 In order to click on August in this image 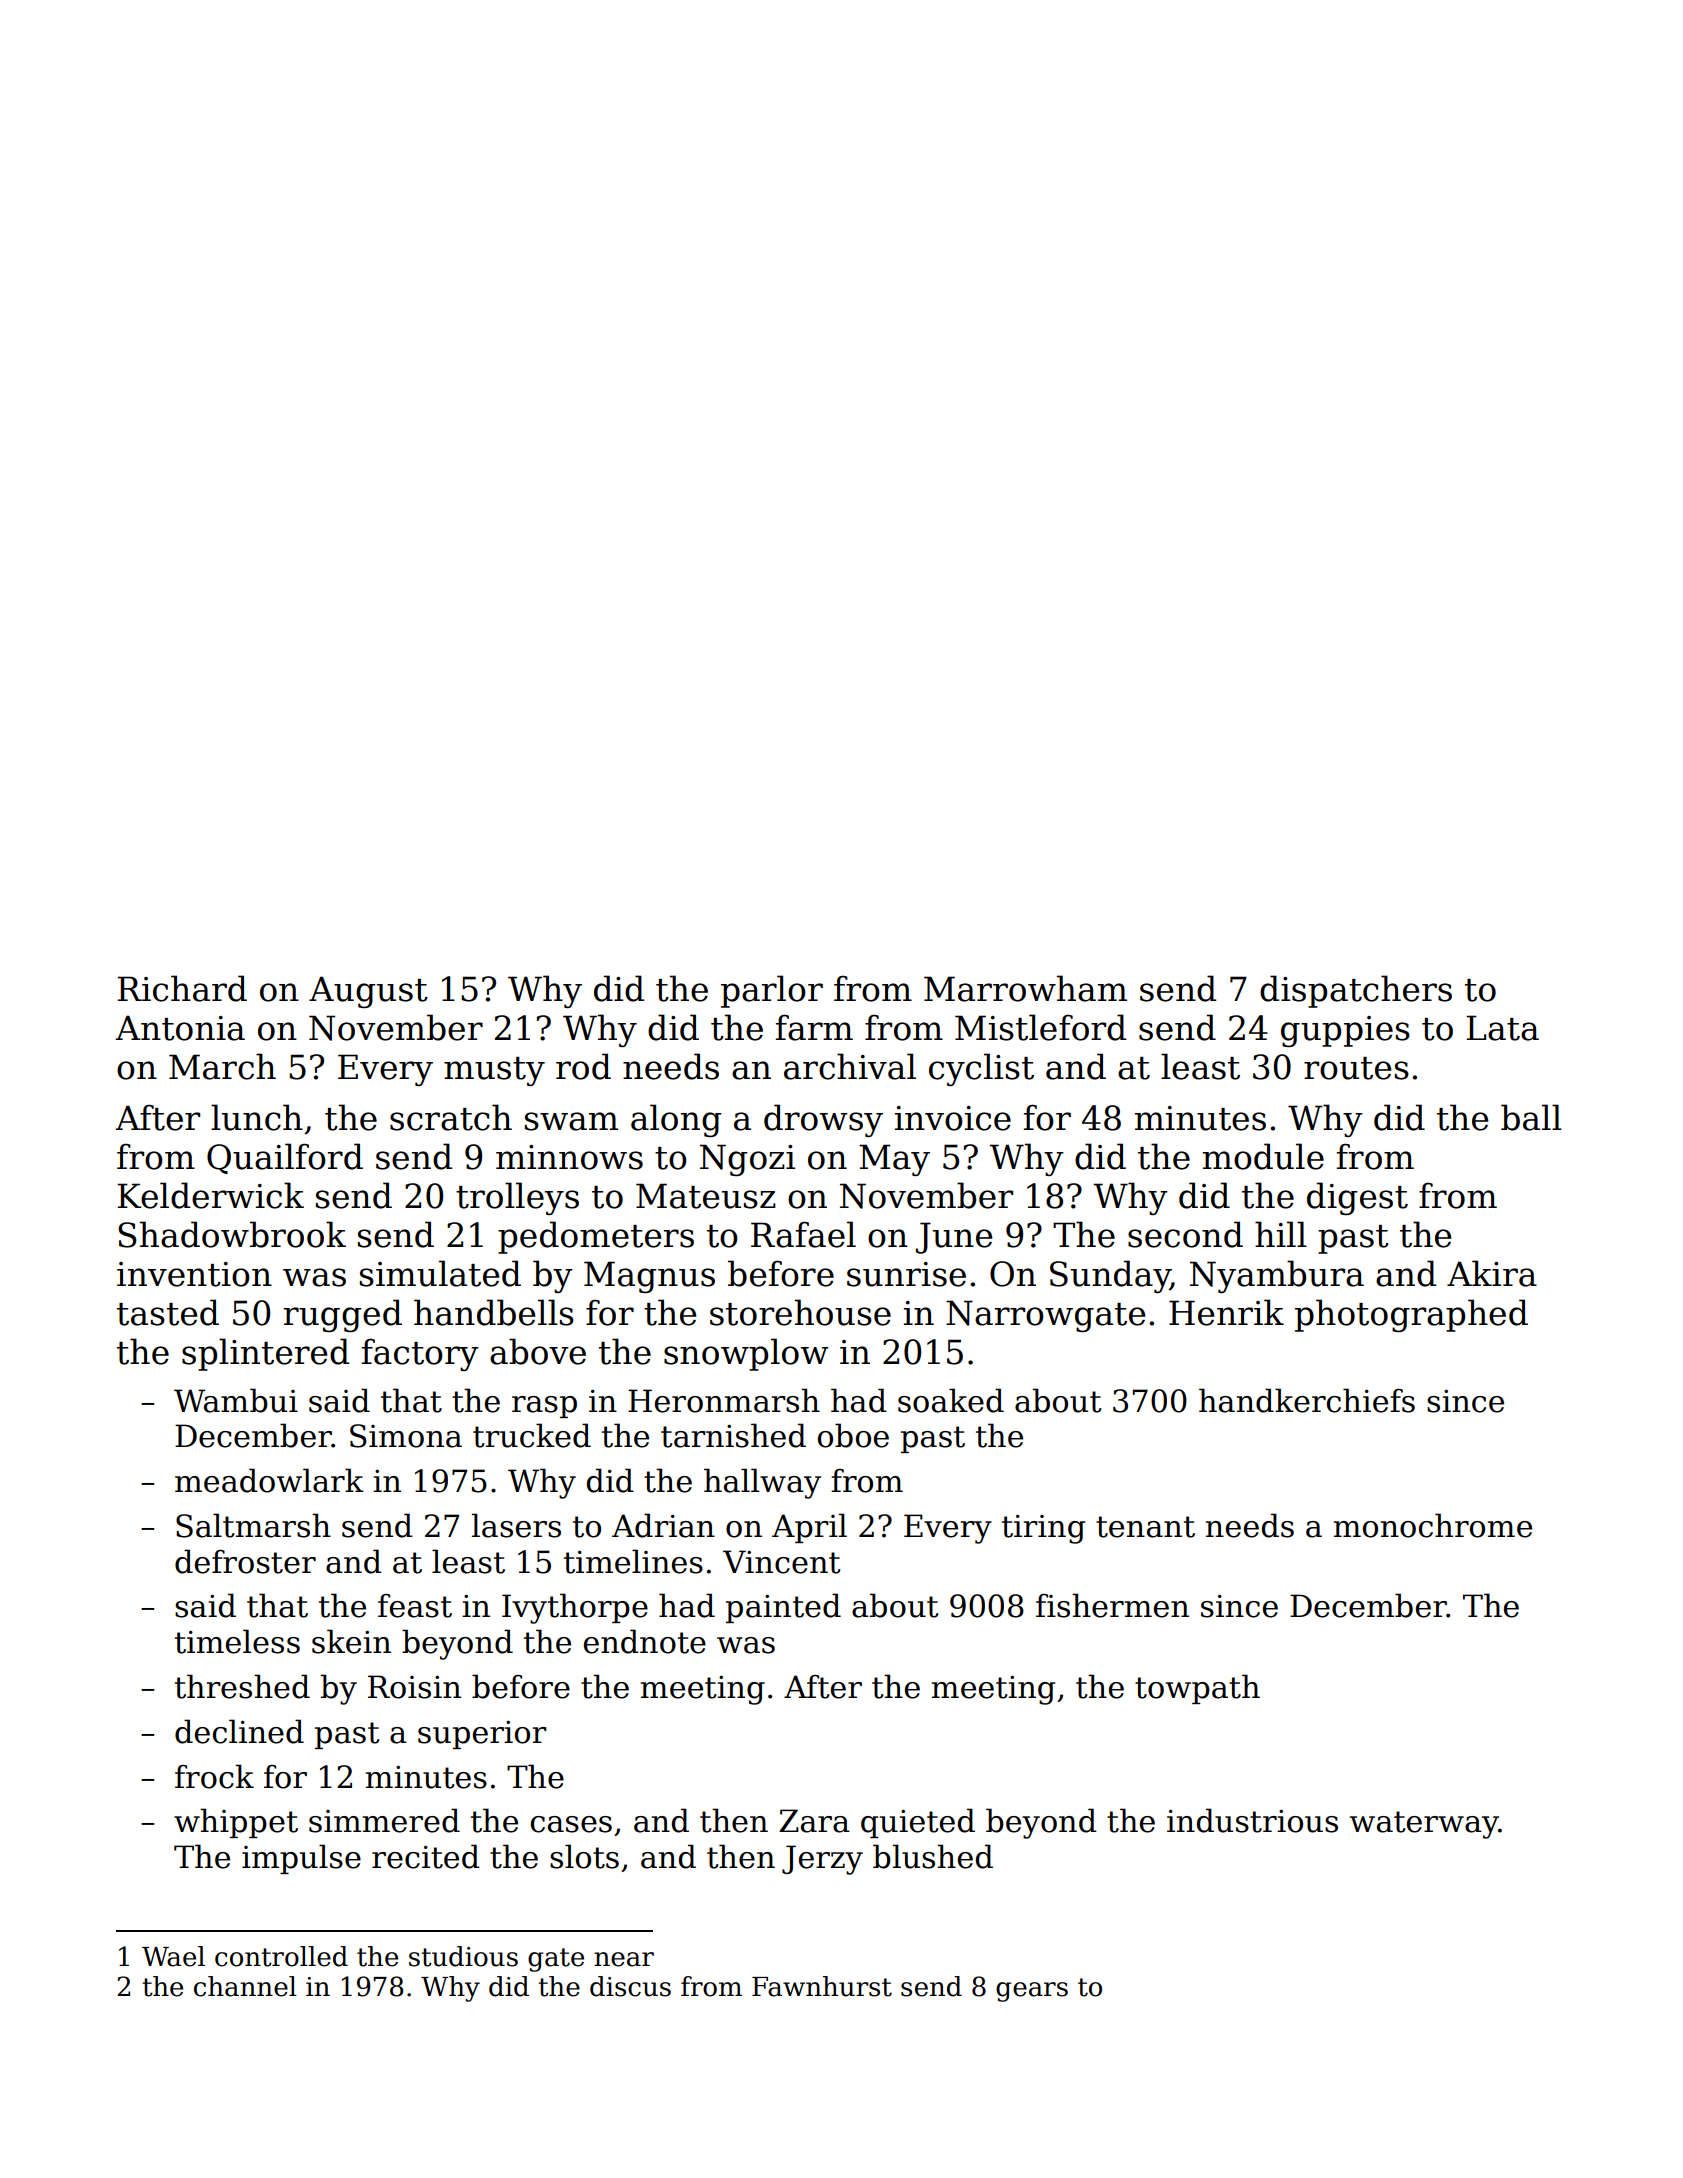, I will do `click(368, 992)`.
